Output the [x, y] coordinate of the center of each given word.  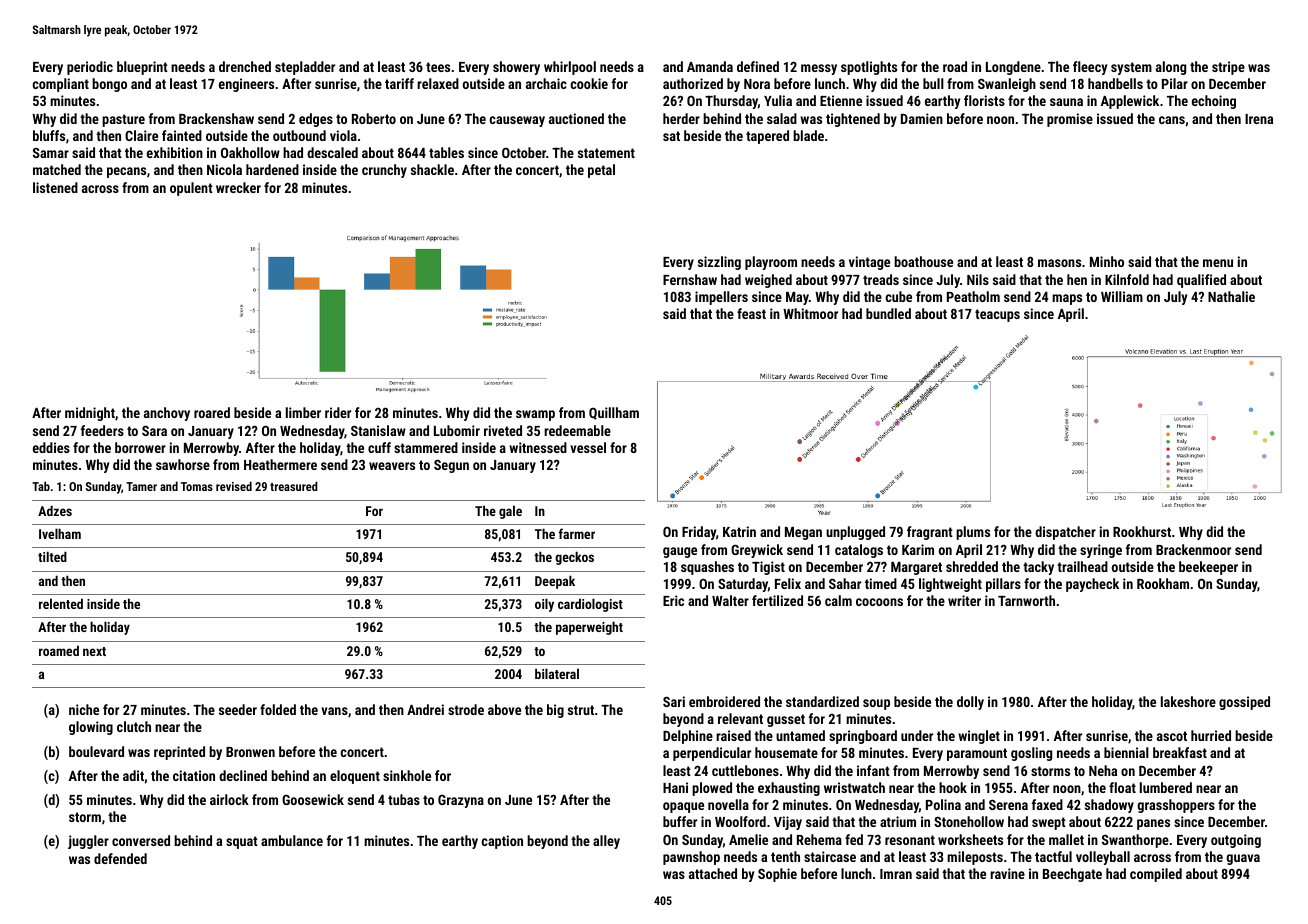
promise [1070, 120]
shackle [432, 169]
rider [338, 412]
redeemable [577, 430]
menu [1218, 263]
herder [681, 118]
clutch [134, 726]
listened [55, 187]
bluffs [49, 135]
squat [242, 842]
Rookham [1163, 583]
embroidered [724, 701]
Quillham [614, 413]
